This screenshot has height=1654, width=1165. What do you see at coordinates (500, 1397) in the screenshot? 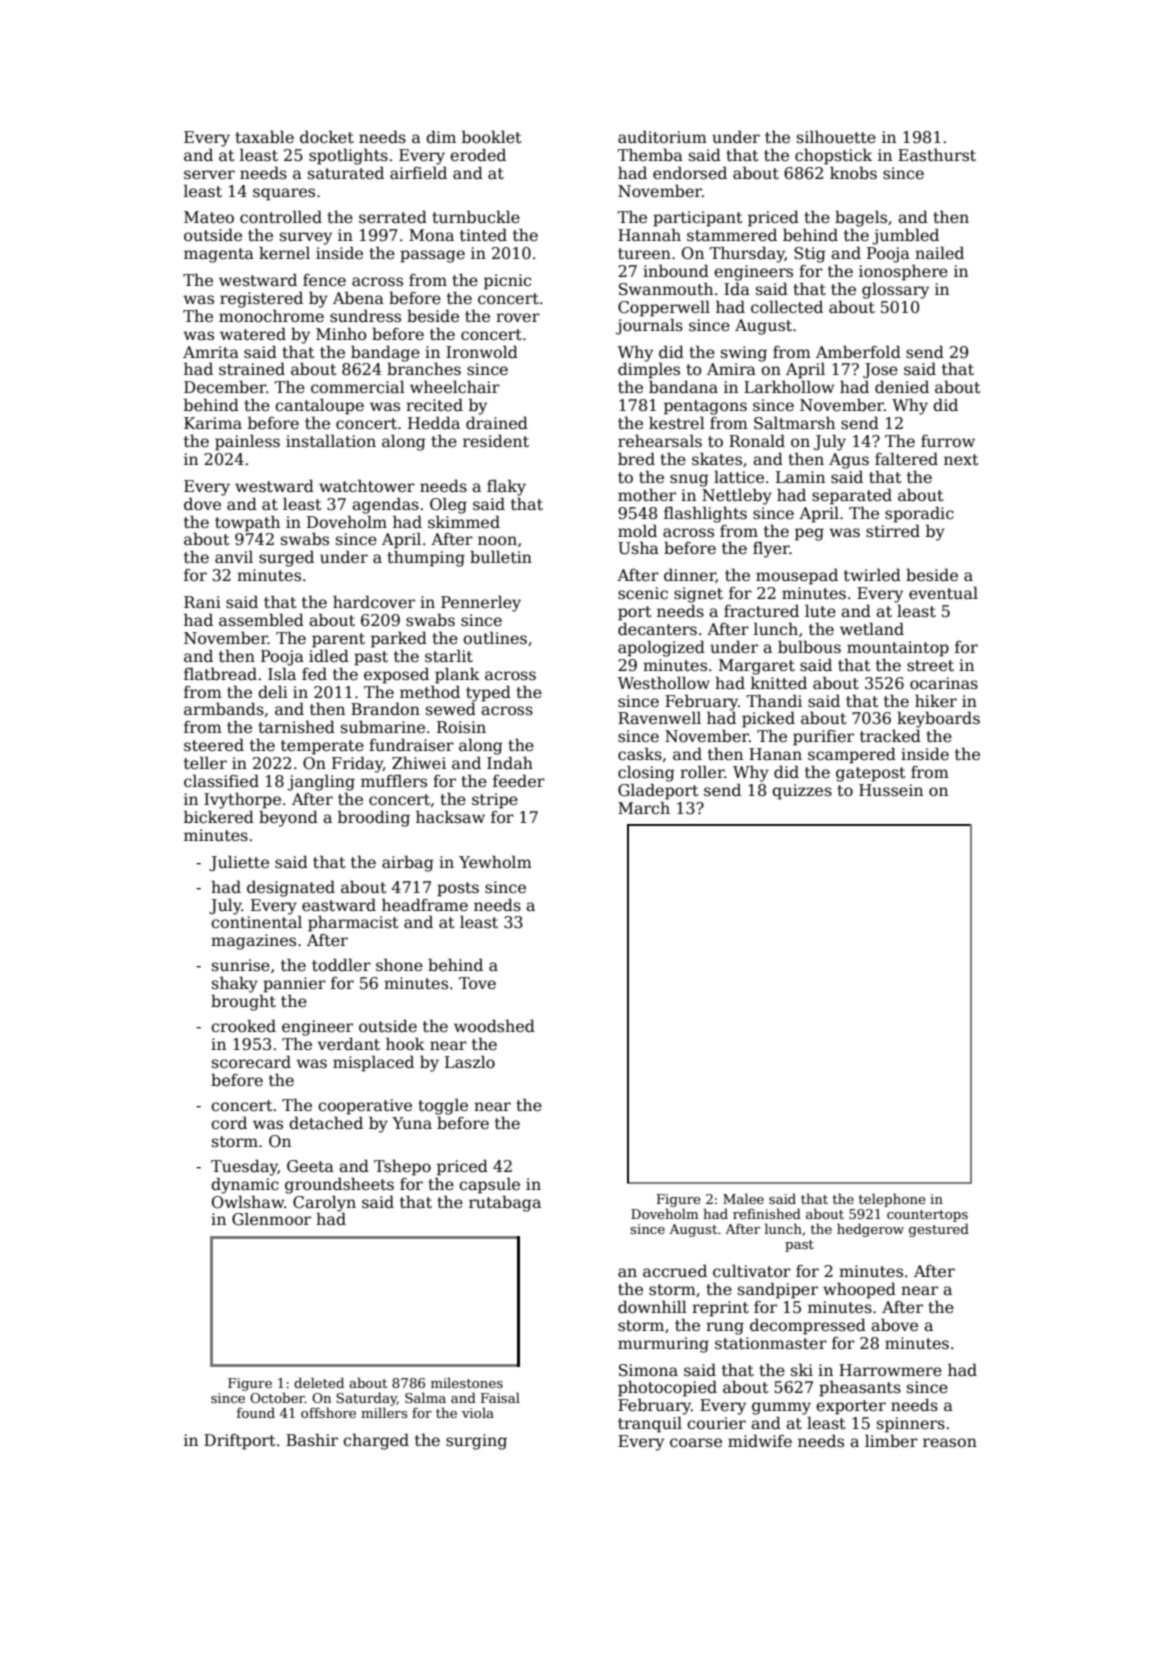
I see `Faisal` at bounding box center [500, 1397].
